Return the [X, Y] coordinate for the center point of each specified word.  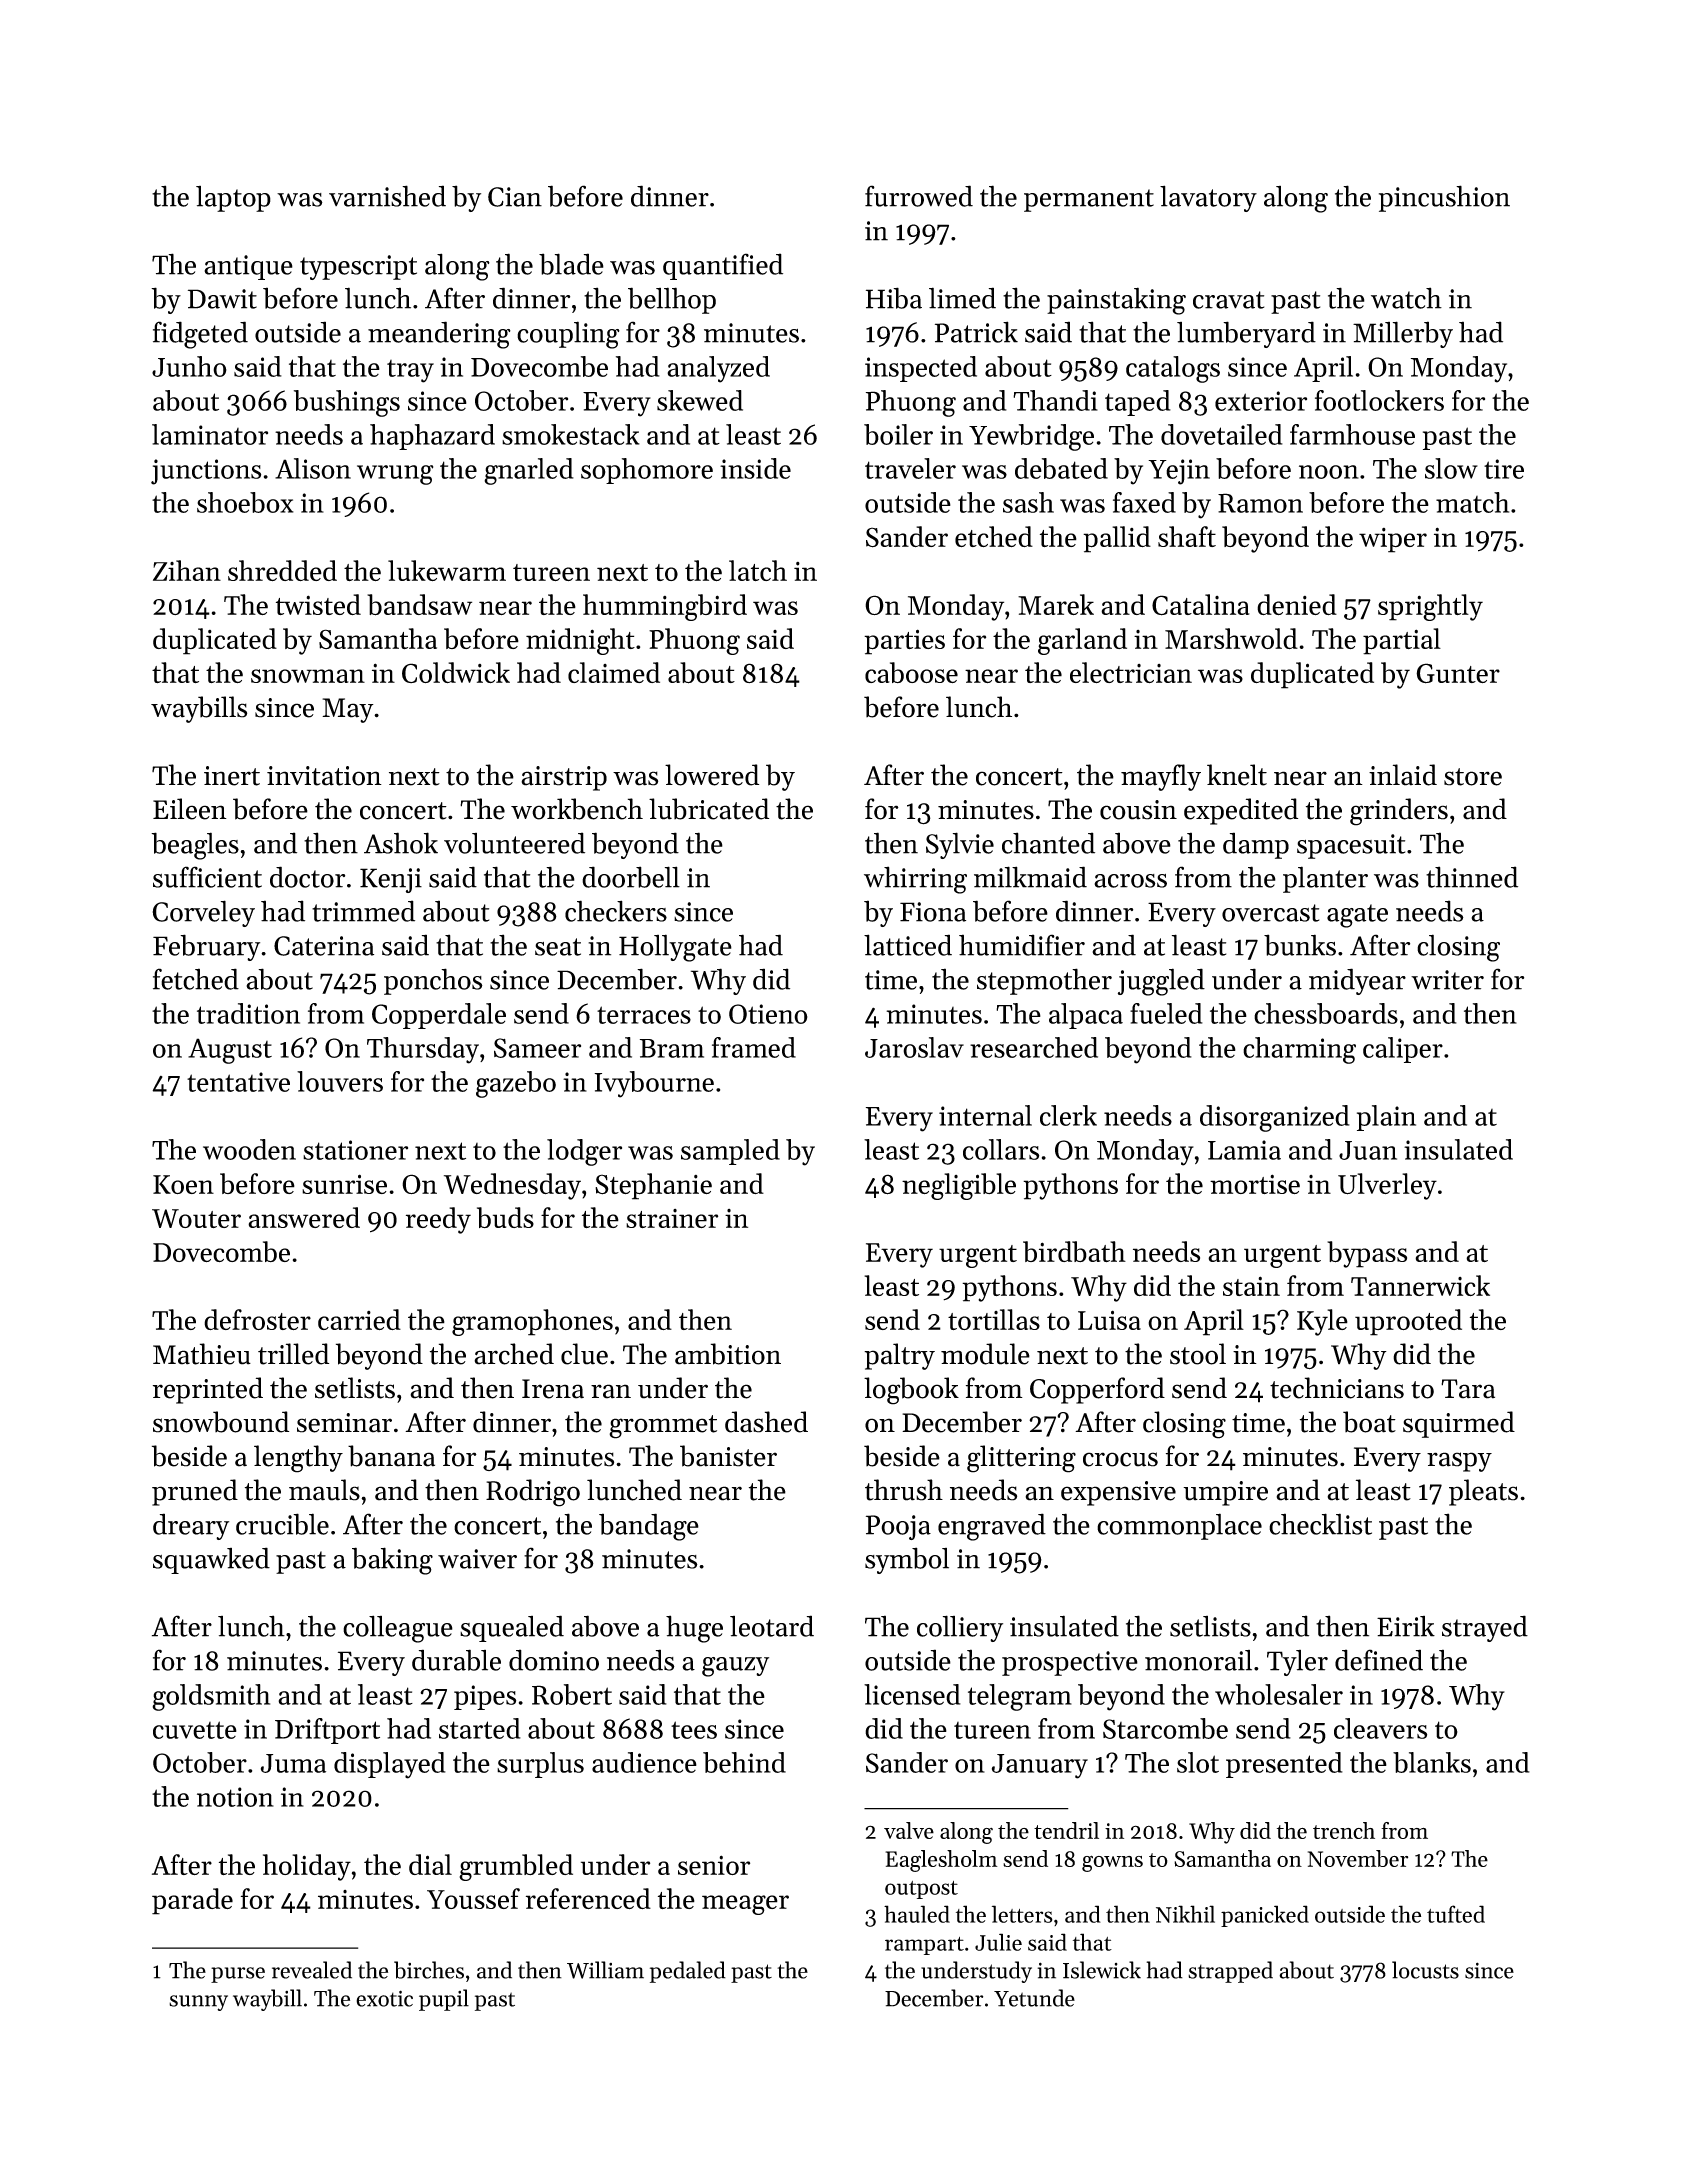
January [1040, 1766]
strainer [672, 1218]
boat [1369, 1422]
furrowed [919, 196]
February [206, 947]
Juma [293, 1763]
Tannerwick [1420, 1285]
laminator [210, 434]
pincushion [1444, 198]
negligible [959, 1186]
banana [391, 1456]
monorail [1198, 1660]
